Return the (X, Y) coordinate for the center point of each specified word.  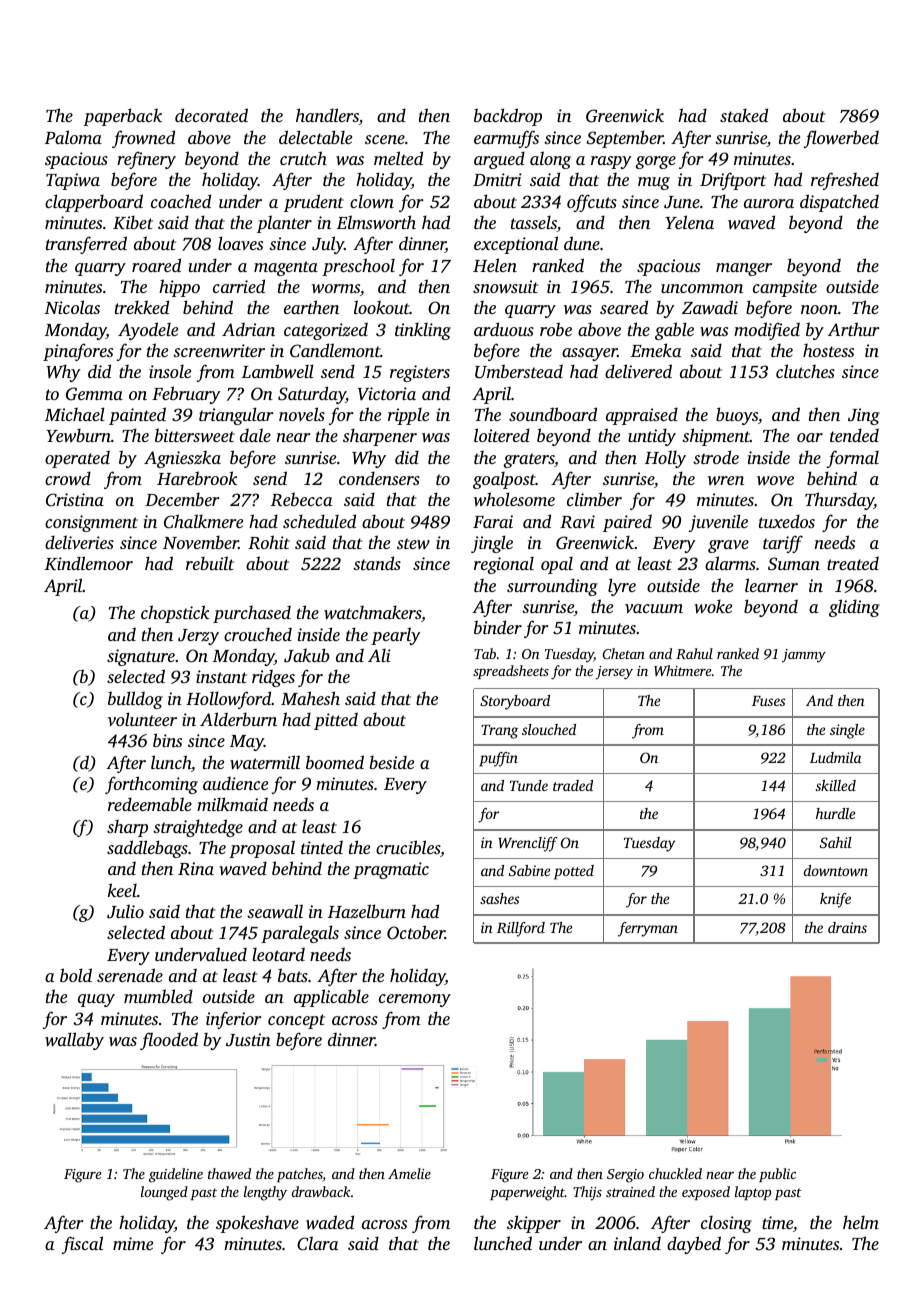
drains (847, 927)
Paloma (73, 137)
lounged (164, 1193)
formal (853, 459)
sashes (499, 898)
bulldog (135, 700)
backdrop (508, 117)
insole (170, 371)
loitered (502, 435)
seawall (275, 911)
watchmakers (372, 612)
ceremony (415, 1000)
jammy (804, 656)
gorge (655, 162)
